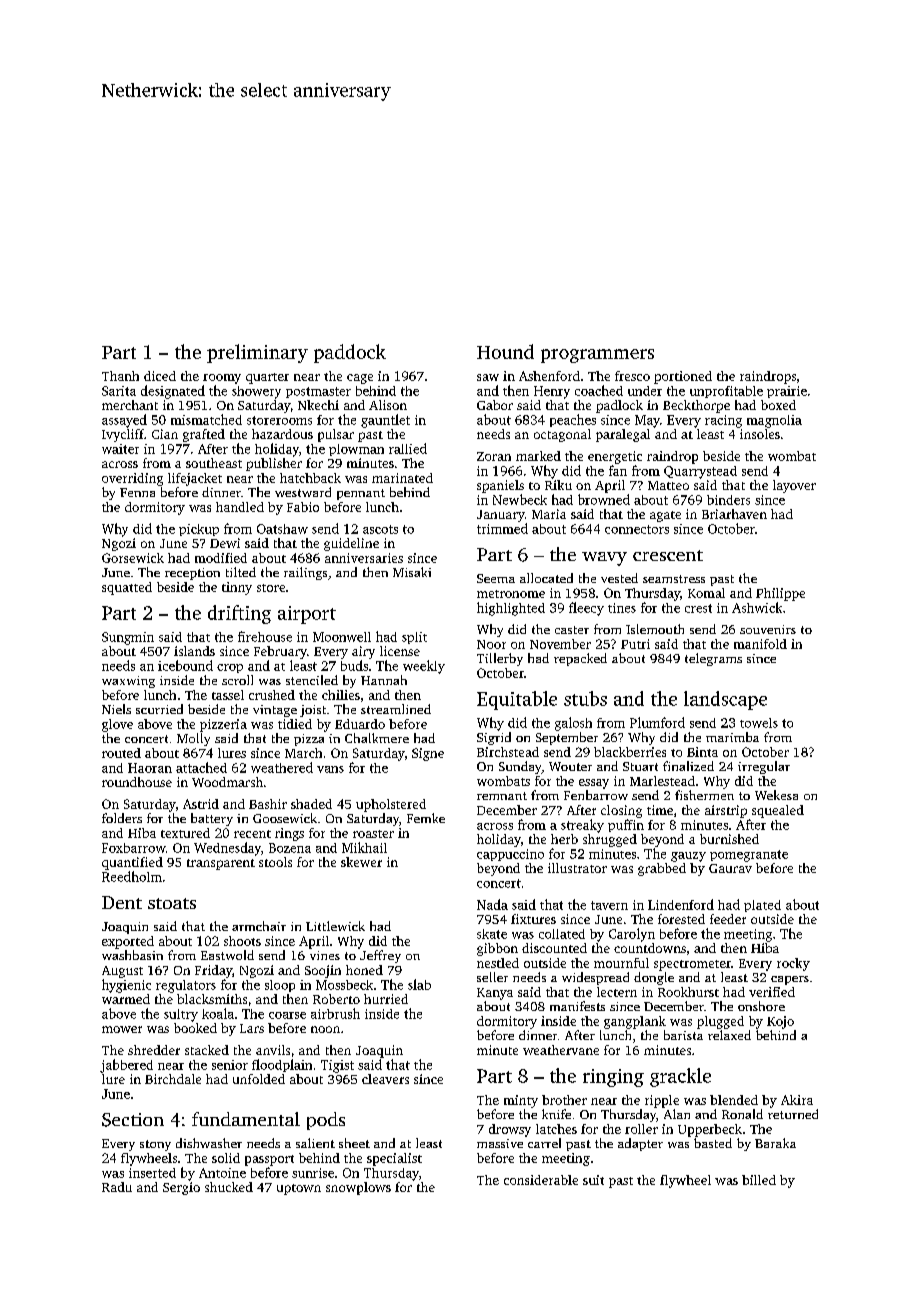 The height and width of the document is (1308, 924). Describe the element at coordinates (760, 644) in the document. I see `manifold` at that location.
